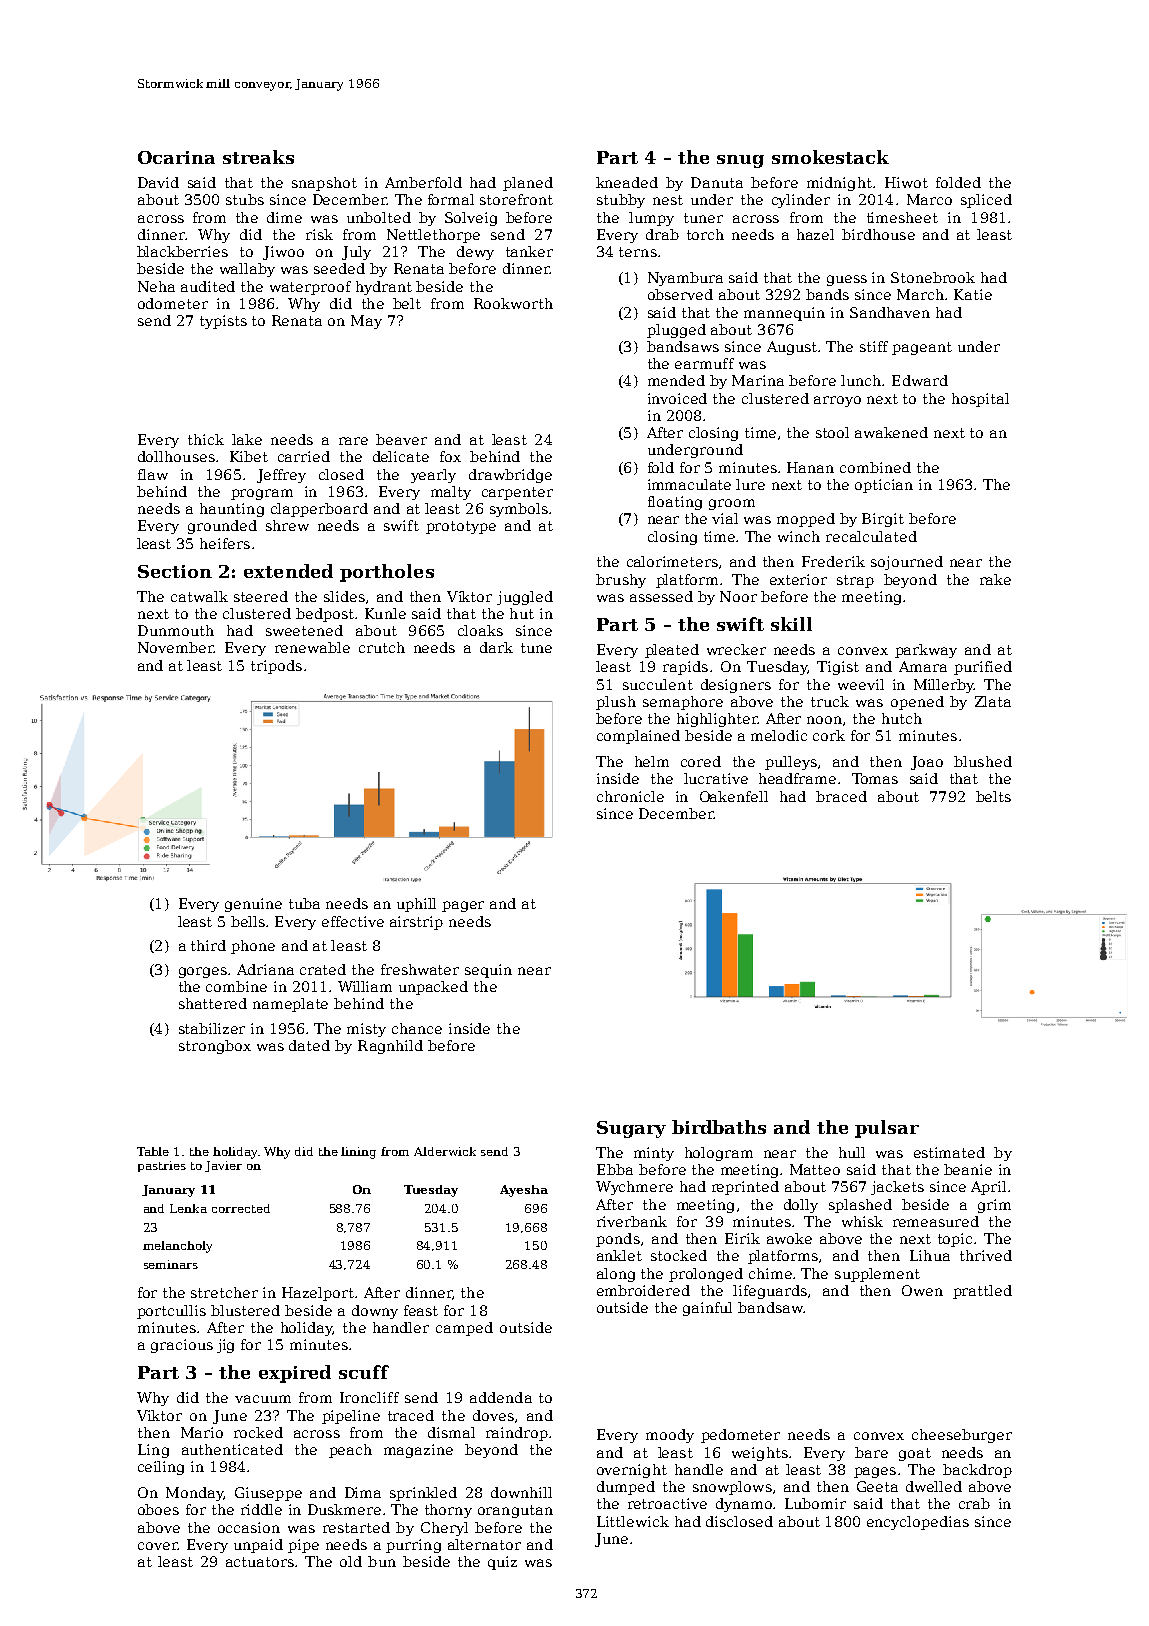 Image resolution: width=1149 pixels, height=1626 pixels. Describe the element at coordinates (672, 651) in the page. I see `pleated` at that location.
